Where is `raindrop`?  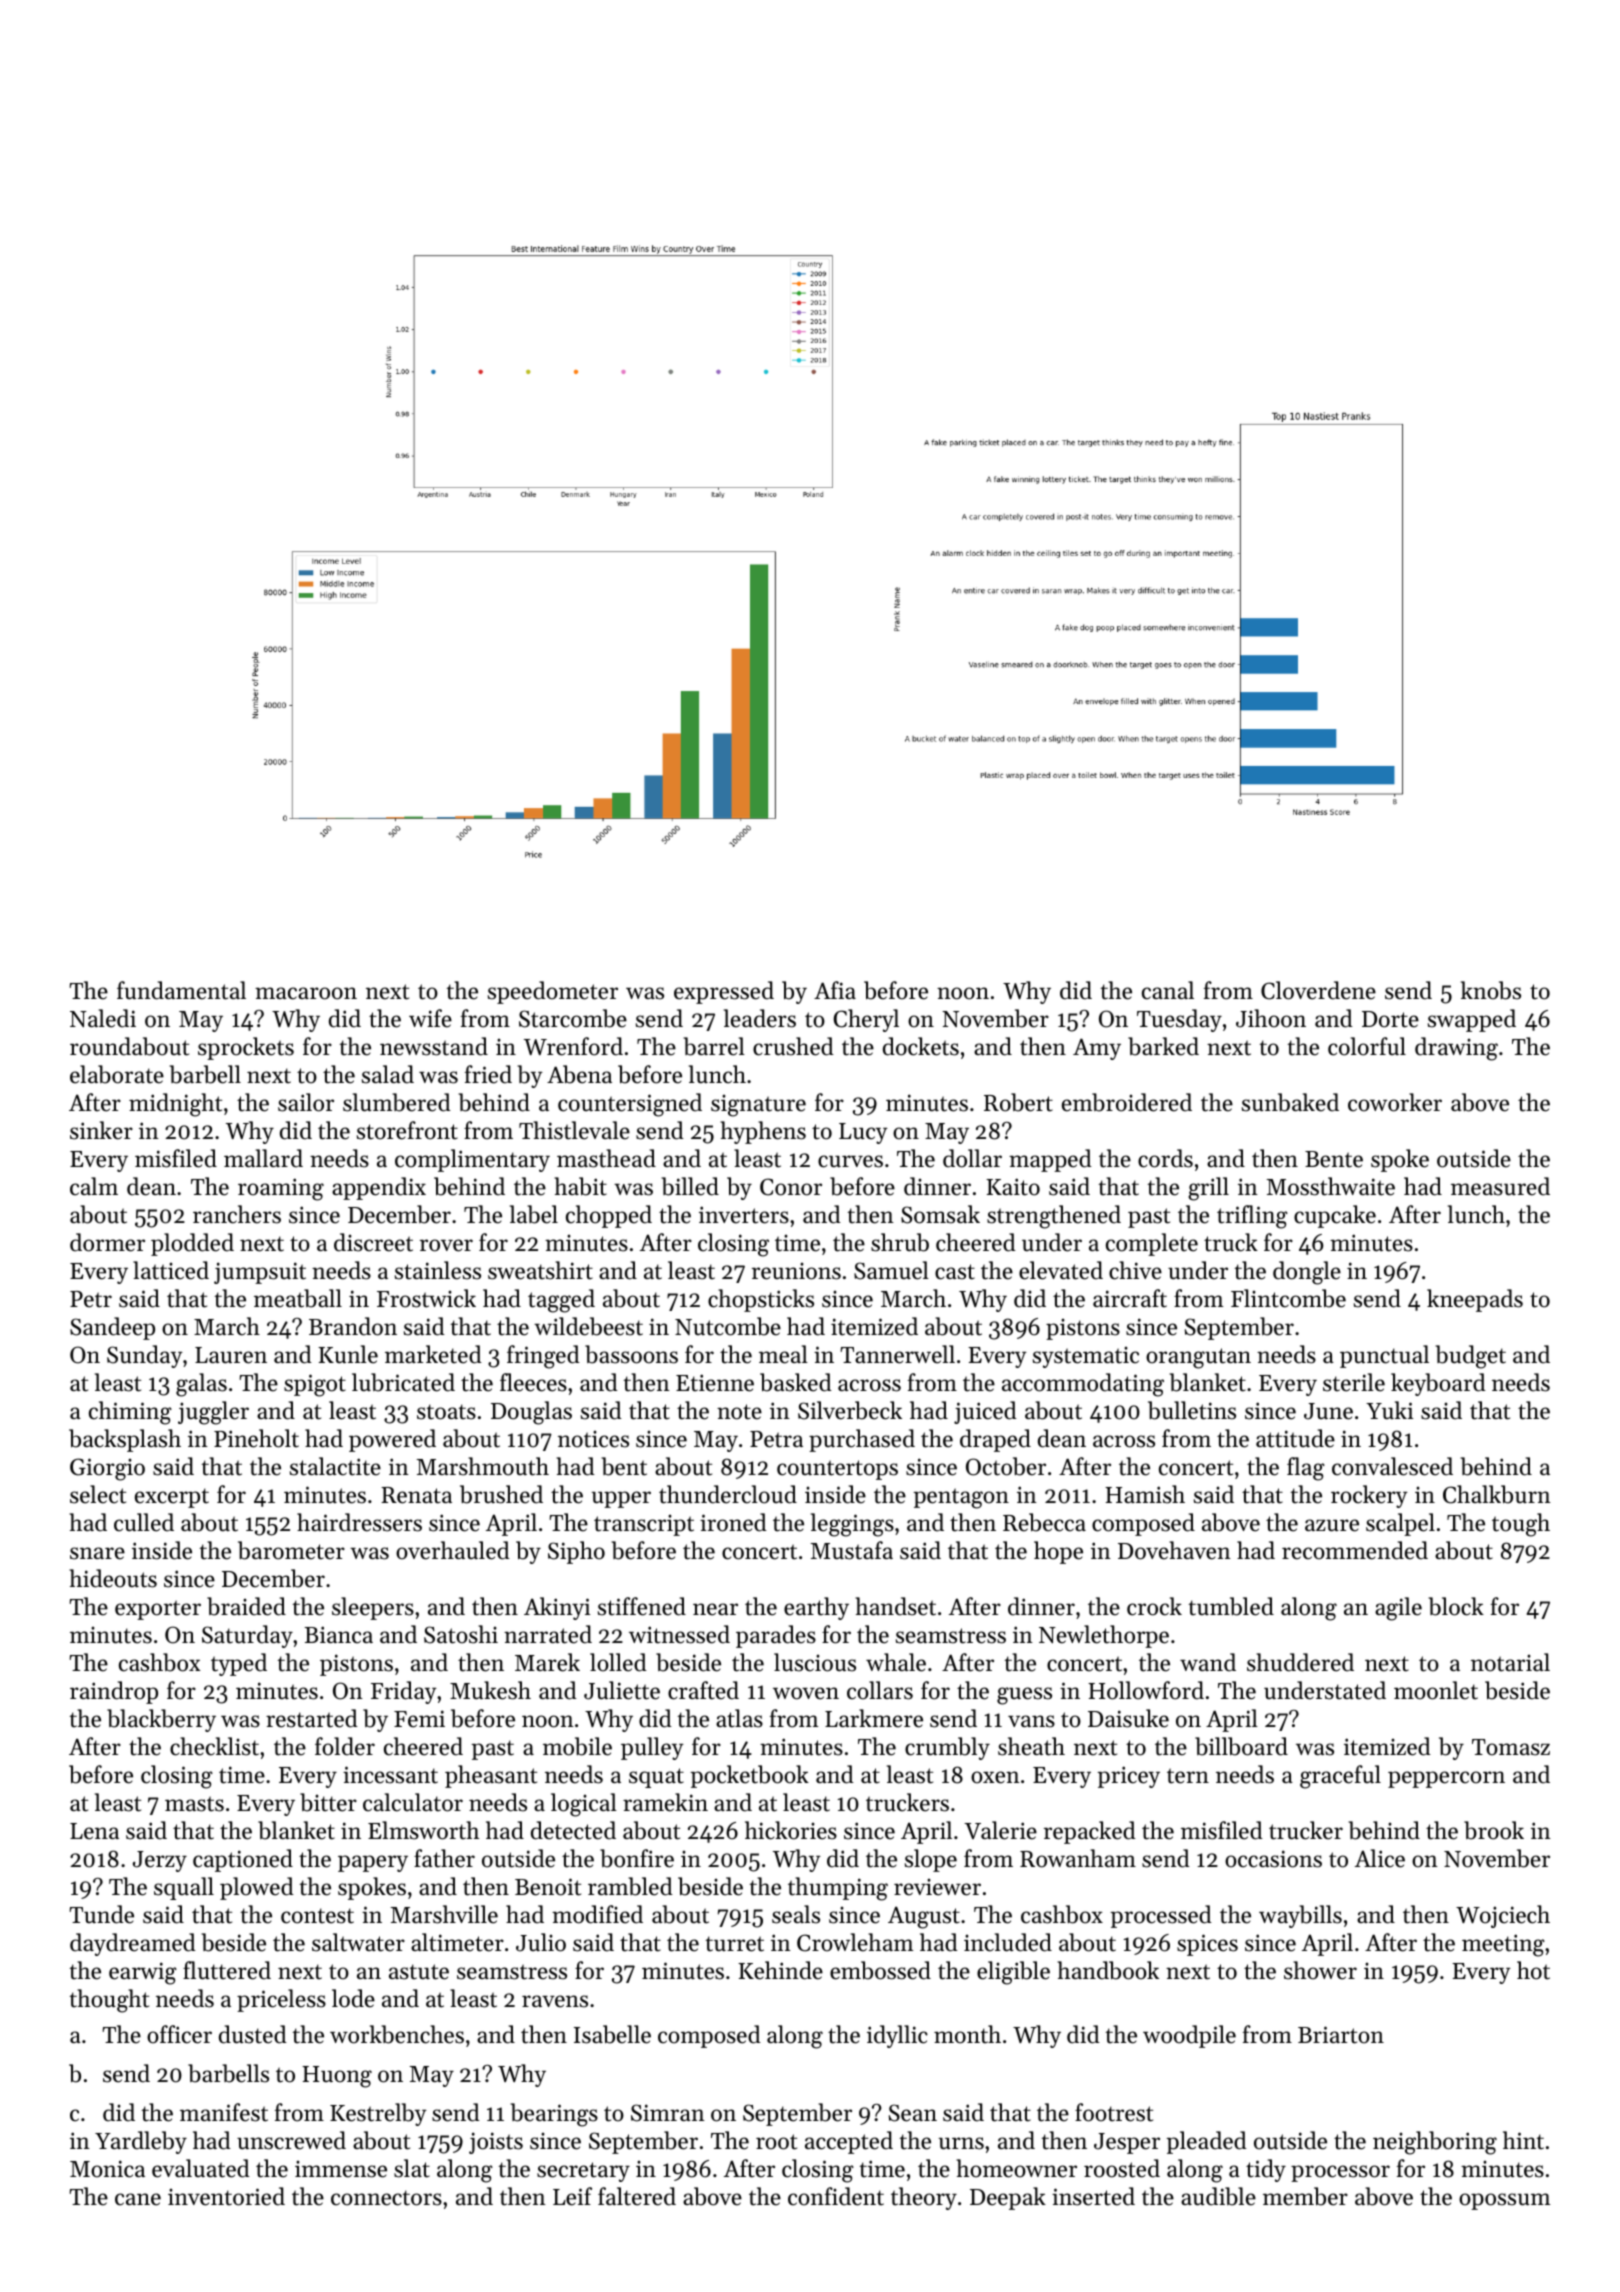 raindrop is located at coordinates (114, 1692).
